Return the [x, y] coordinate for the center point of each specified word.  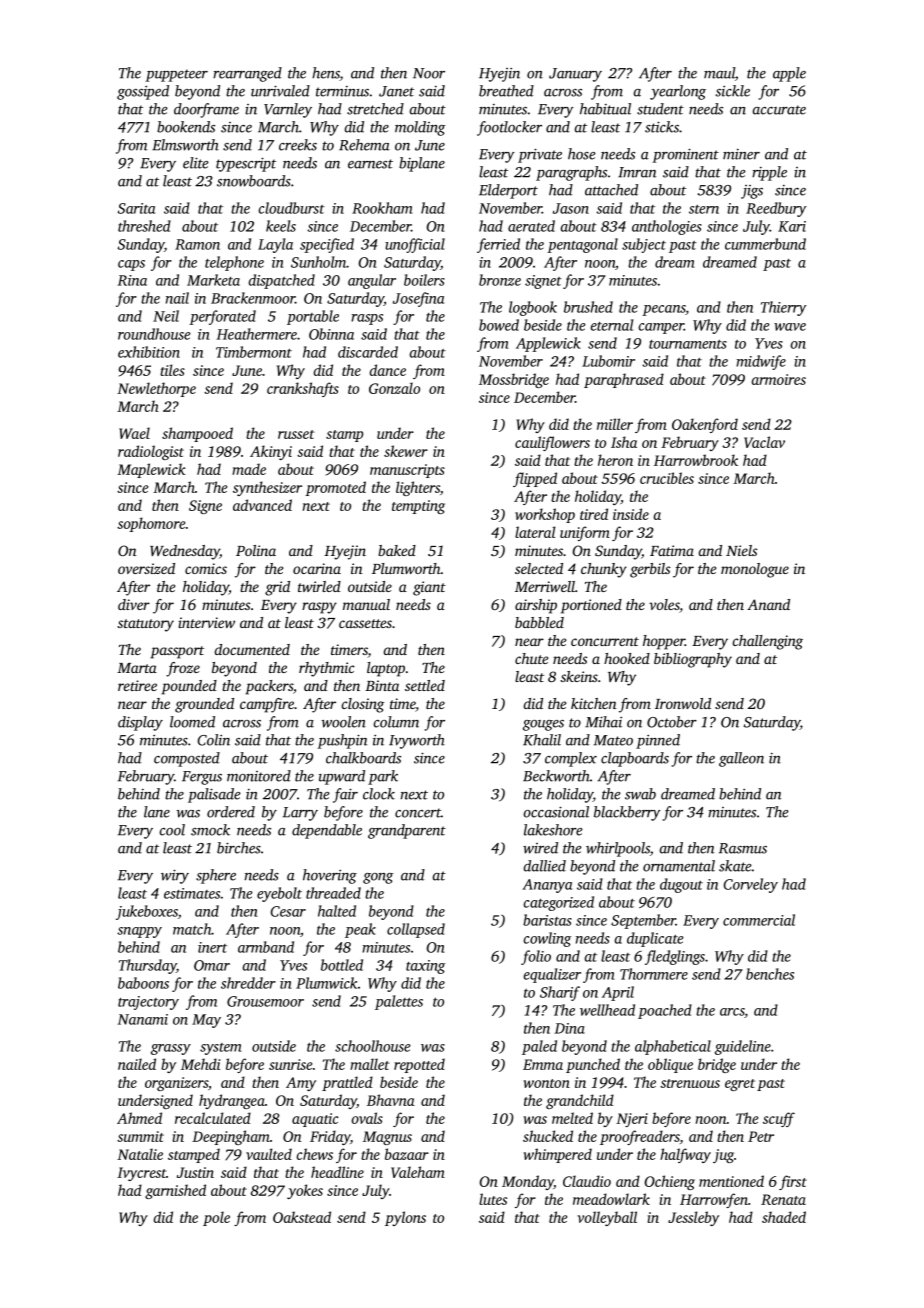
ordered [231, 812]
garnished [175, 1191]
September [643, 921]
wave [790, 327]
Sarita [136, 208]
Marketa [213, 280]
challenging [768, 642]
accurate [779, 110]
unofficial [415, 245]
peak [360, 930]
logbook [533, 308]
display [140, 723]
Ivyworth [417, 741]
